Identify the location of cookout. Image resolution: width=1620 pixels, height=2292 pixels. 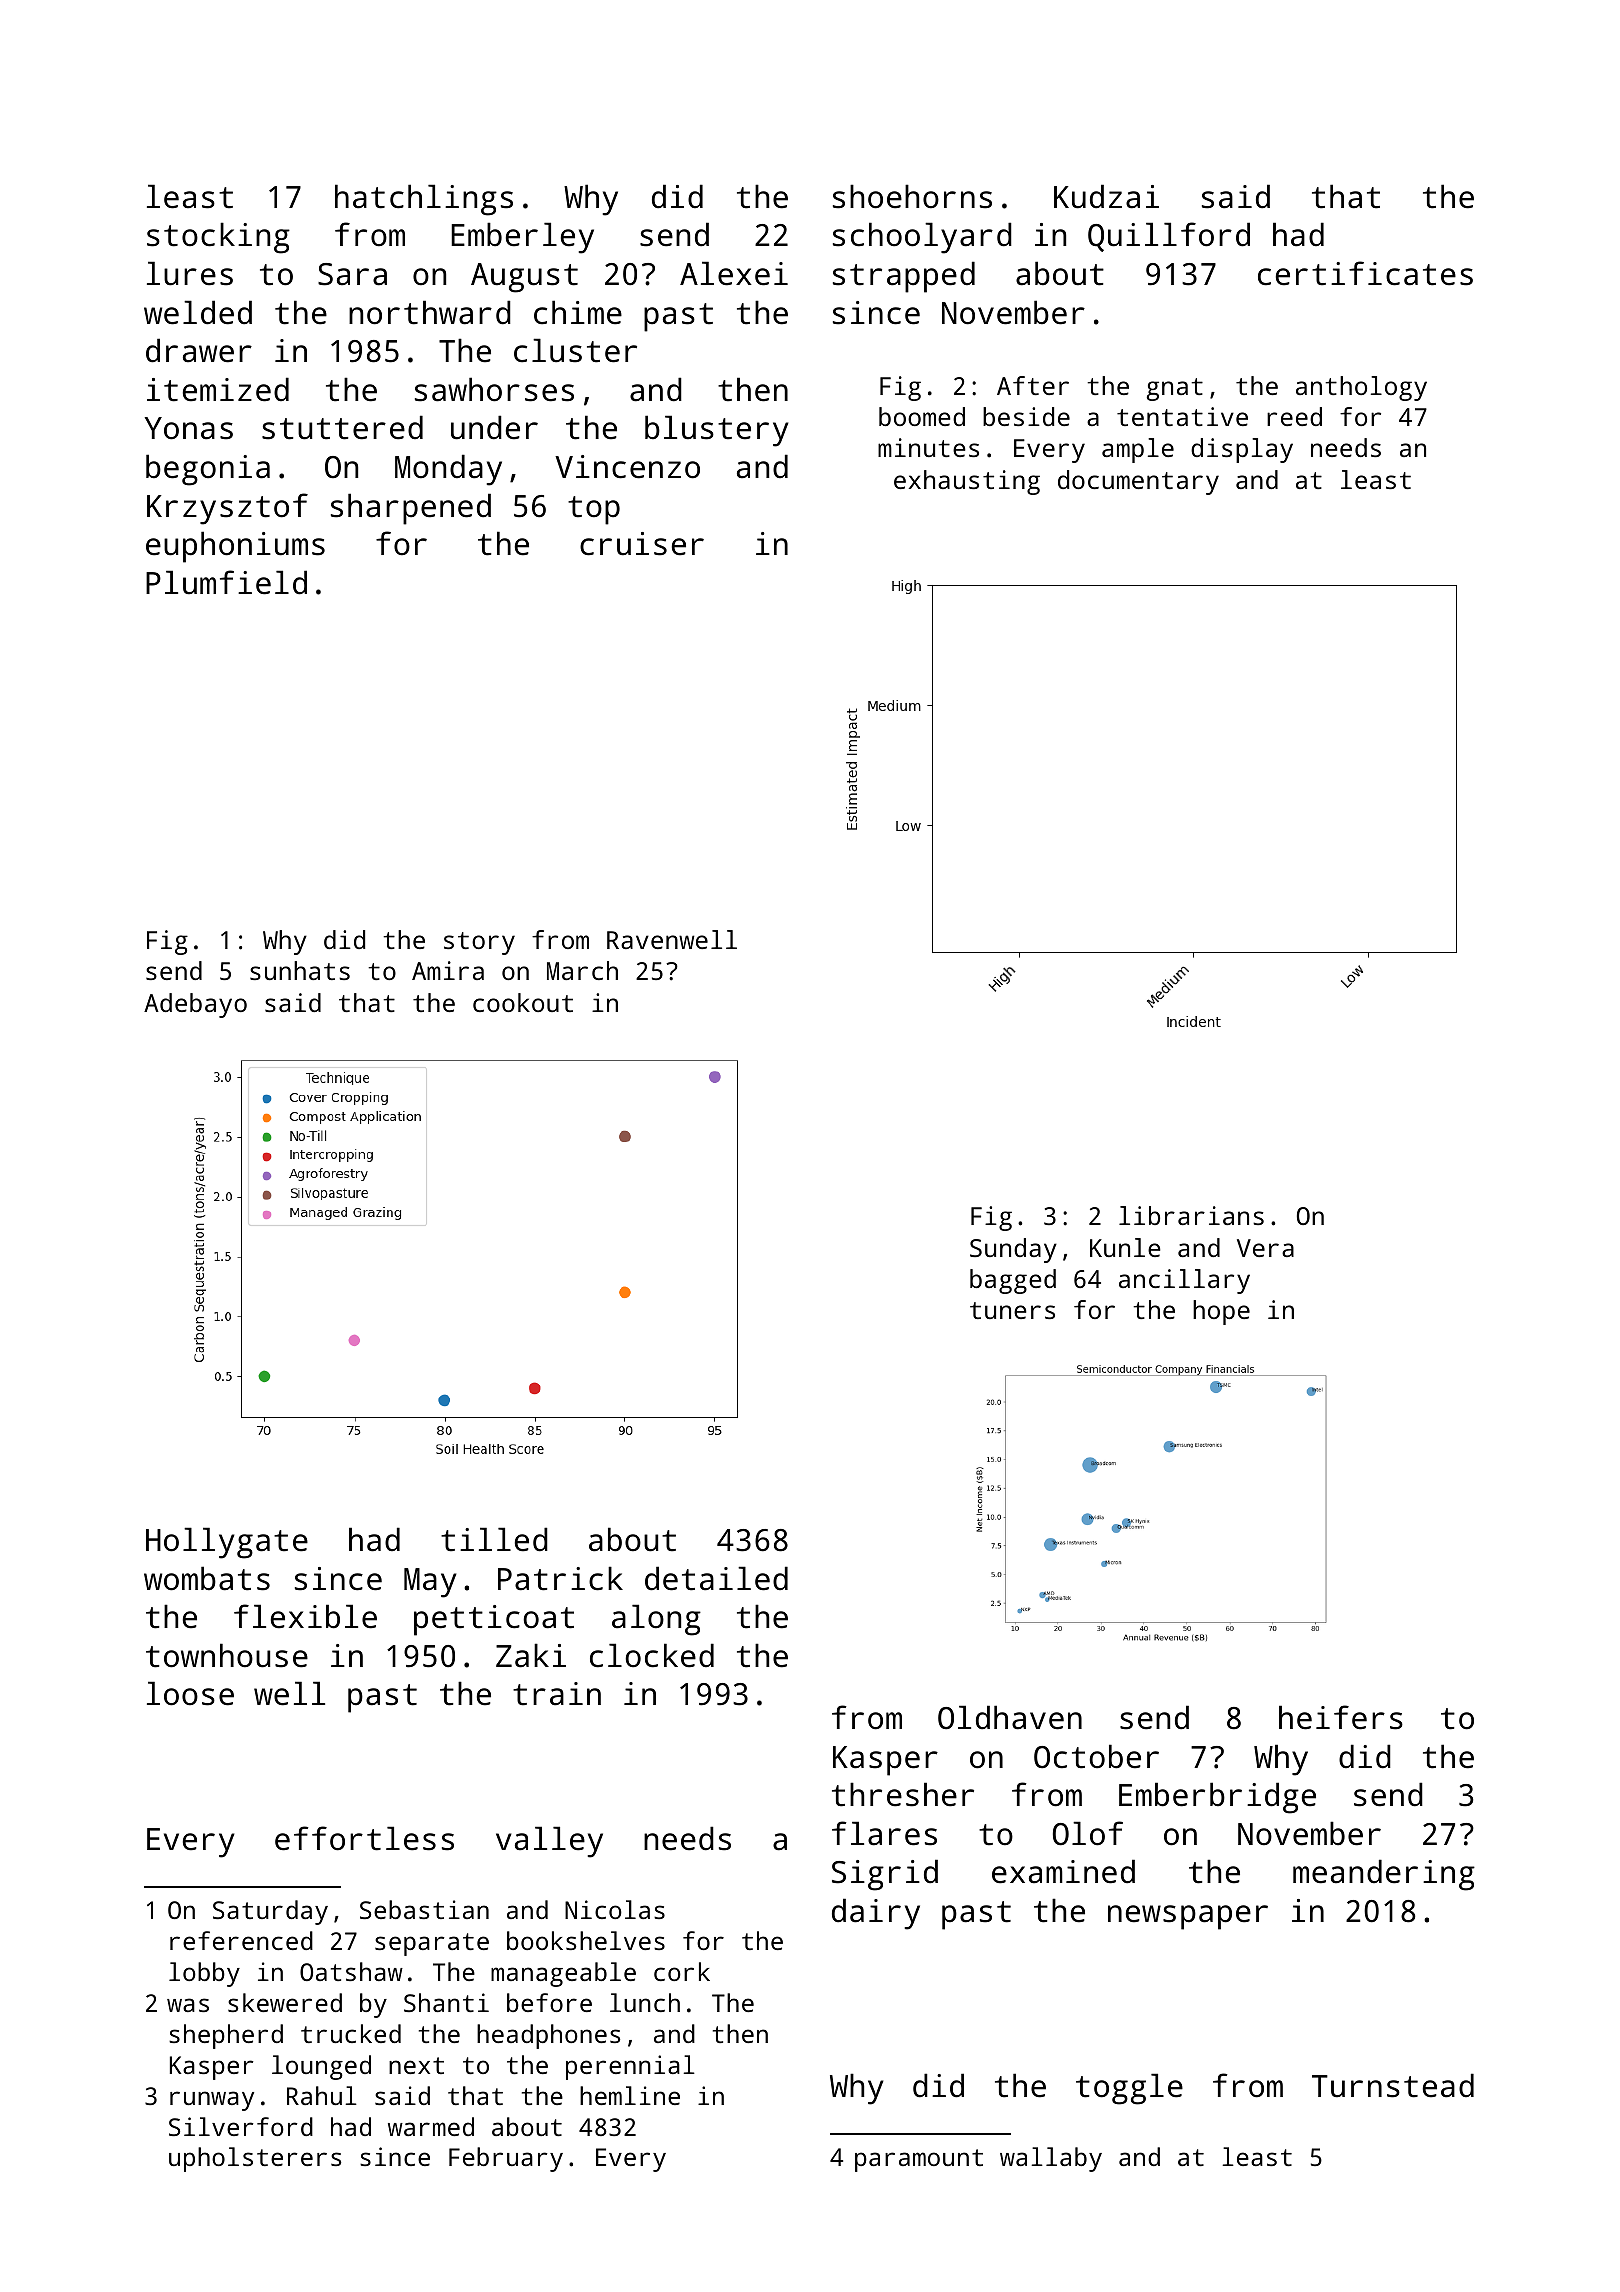
(523, 1002).
